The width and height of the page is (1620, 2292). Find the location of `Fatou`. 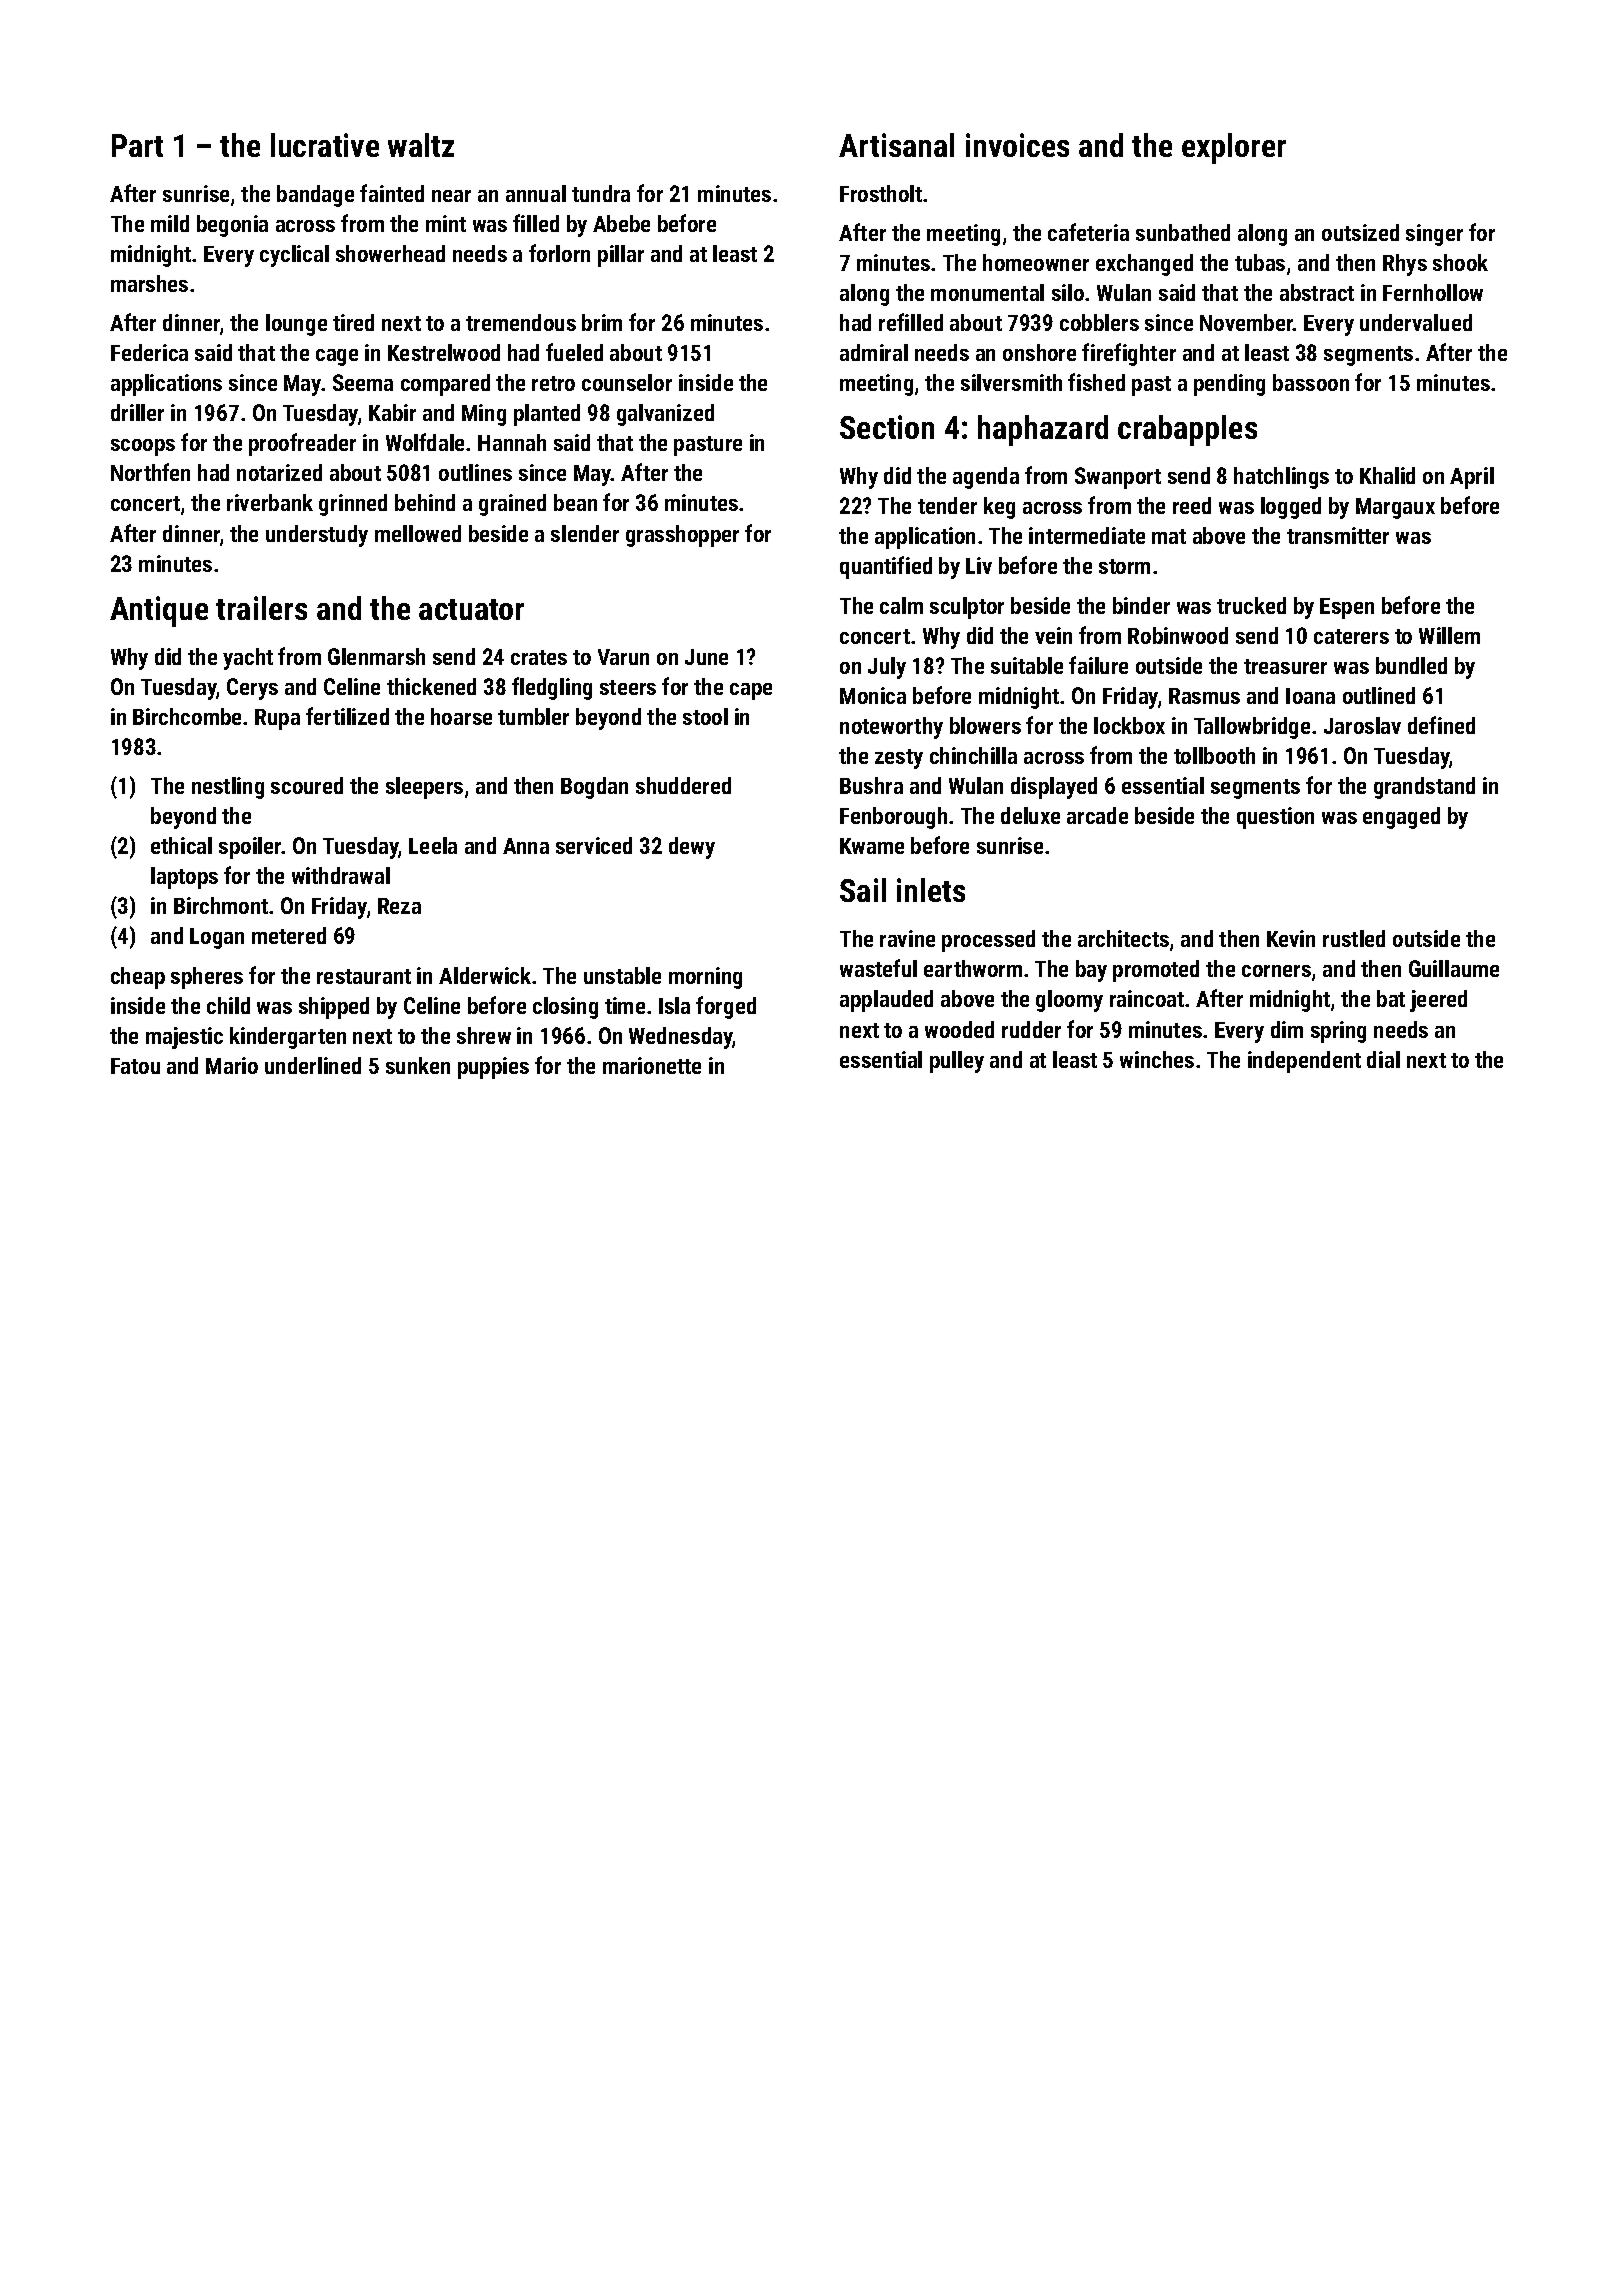

Fatou is located at coordinates (135, 1066).
